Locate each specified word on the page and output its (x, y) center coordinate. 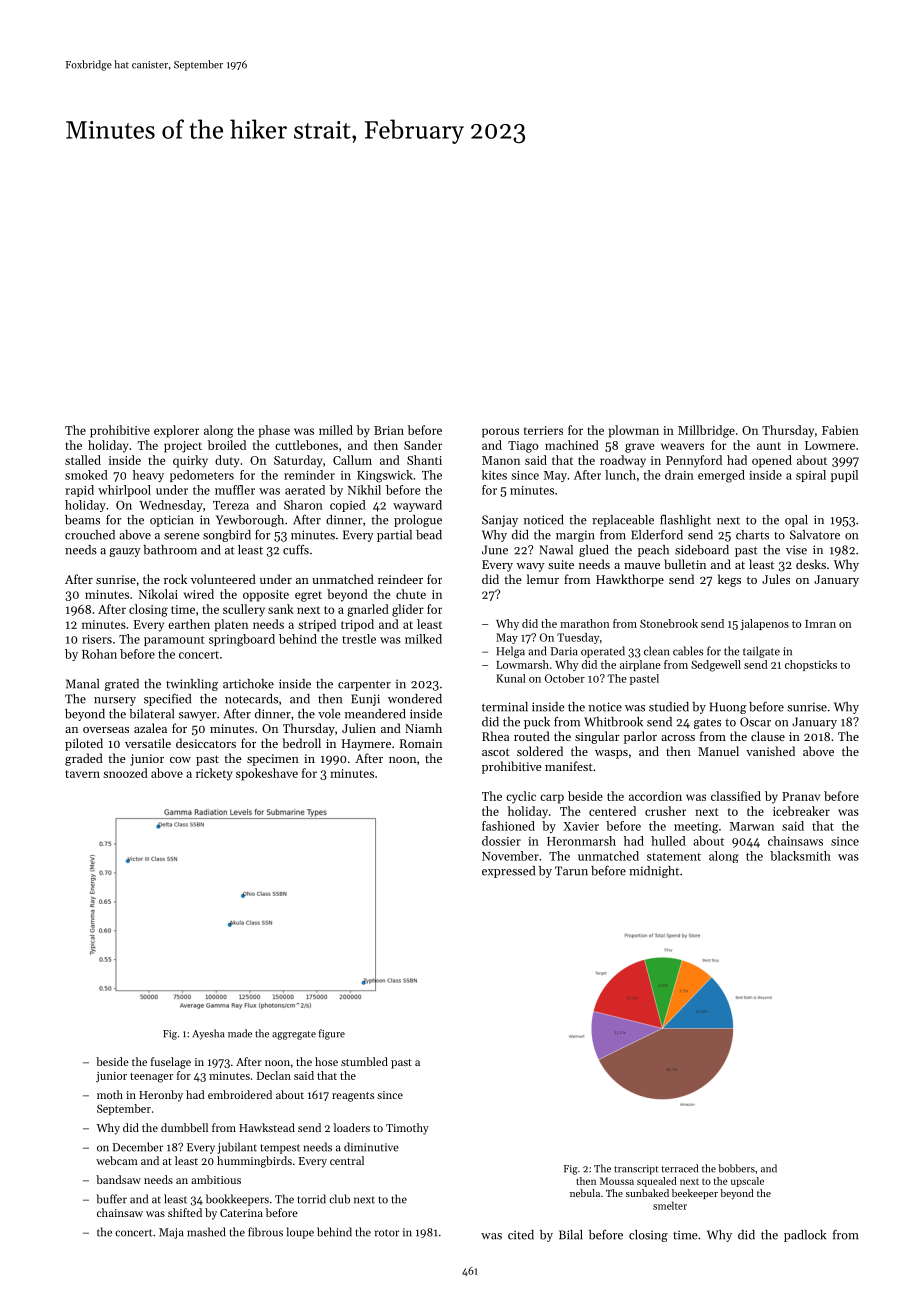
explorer (176, 431)
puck (537, 723)
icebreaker (801, 811)
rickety (214, 774)
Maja (171, 1233)
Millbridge (706, 431)
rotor (387, 1233)
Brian (389, 430)
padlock (805, 1236)
